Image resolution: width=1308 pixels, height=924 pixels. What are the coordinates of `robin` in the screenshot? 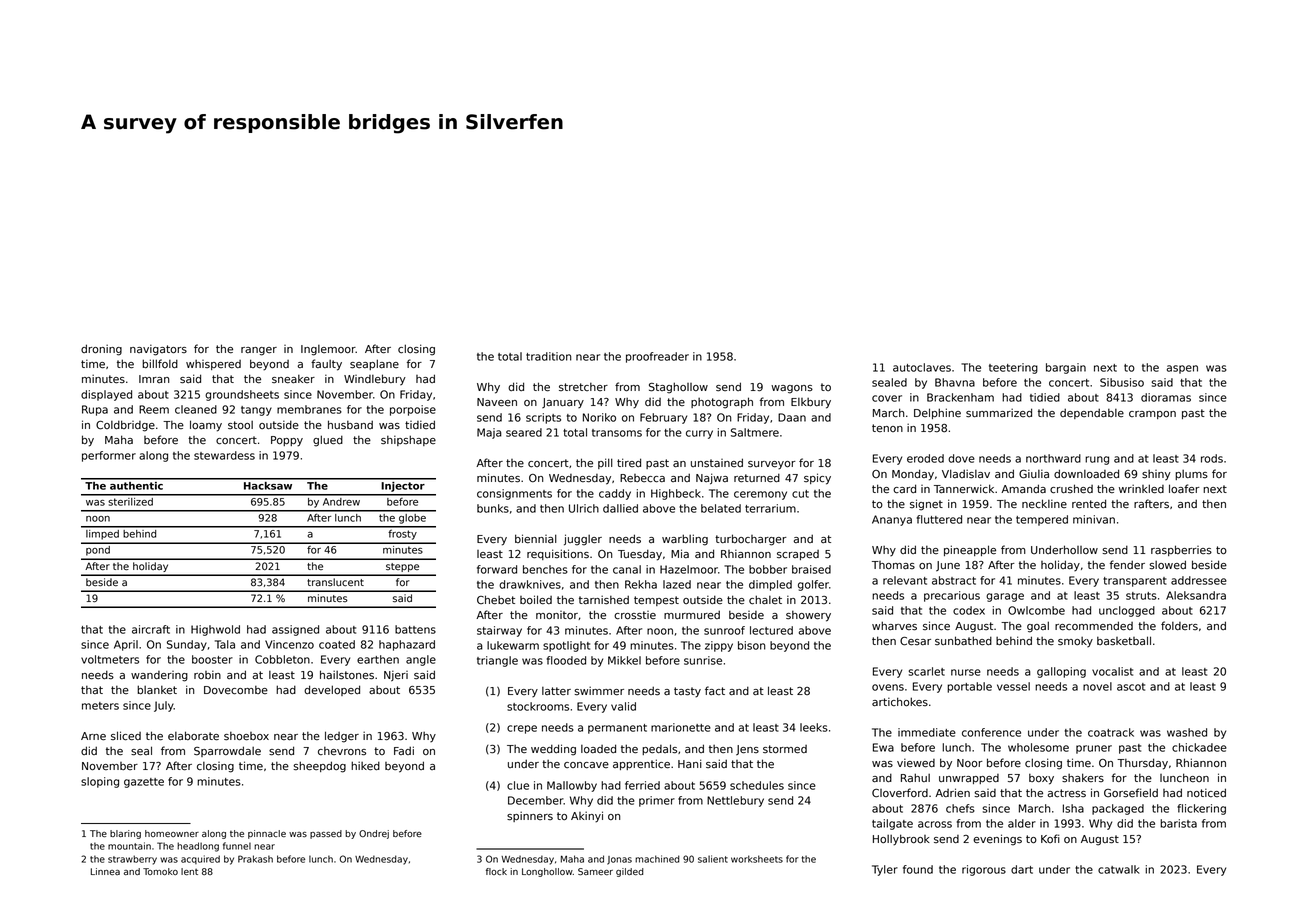 It's located at (207, 674).
